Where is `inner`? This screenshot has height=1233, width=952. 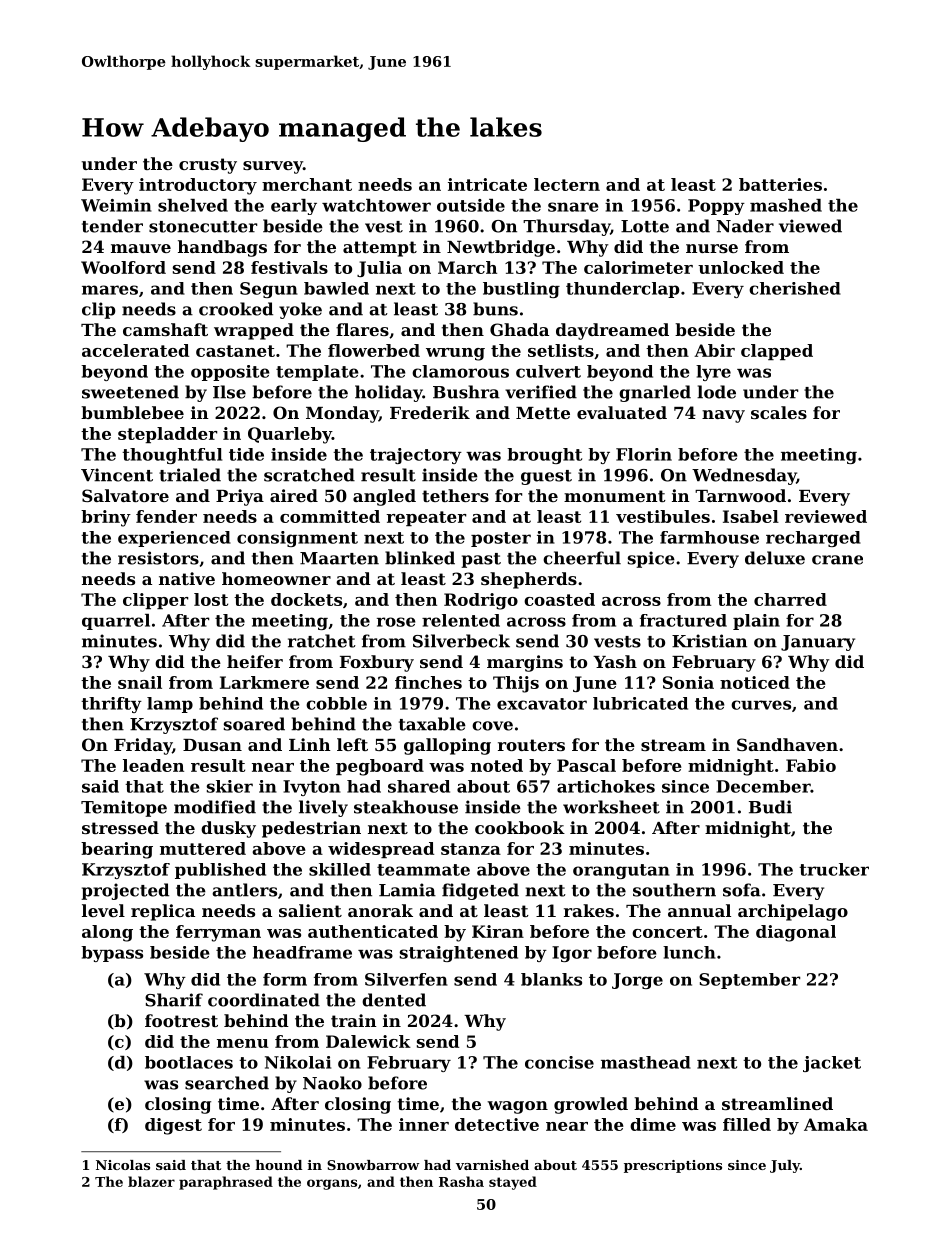
inner is located at coordinates (424, 1124).
